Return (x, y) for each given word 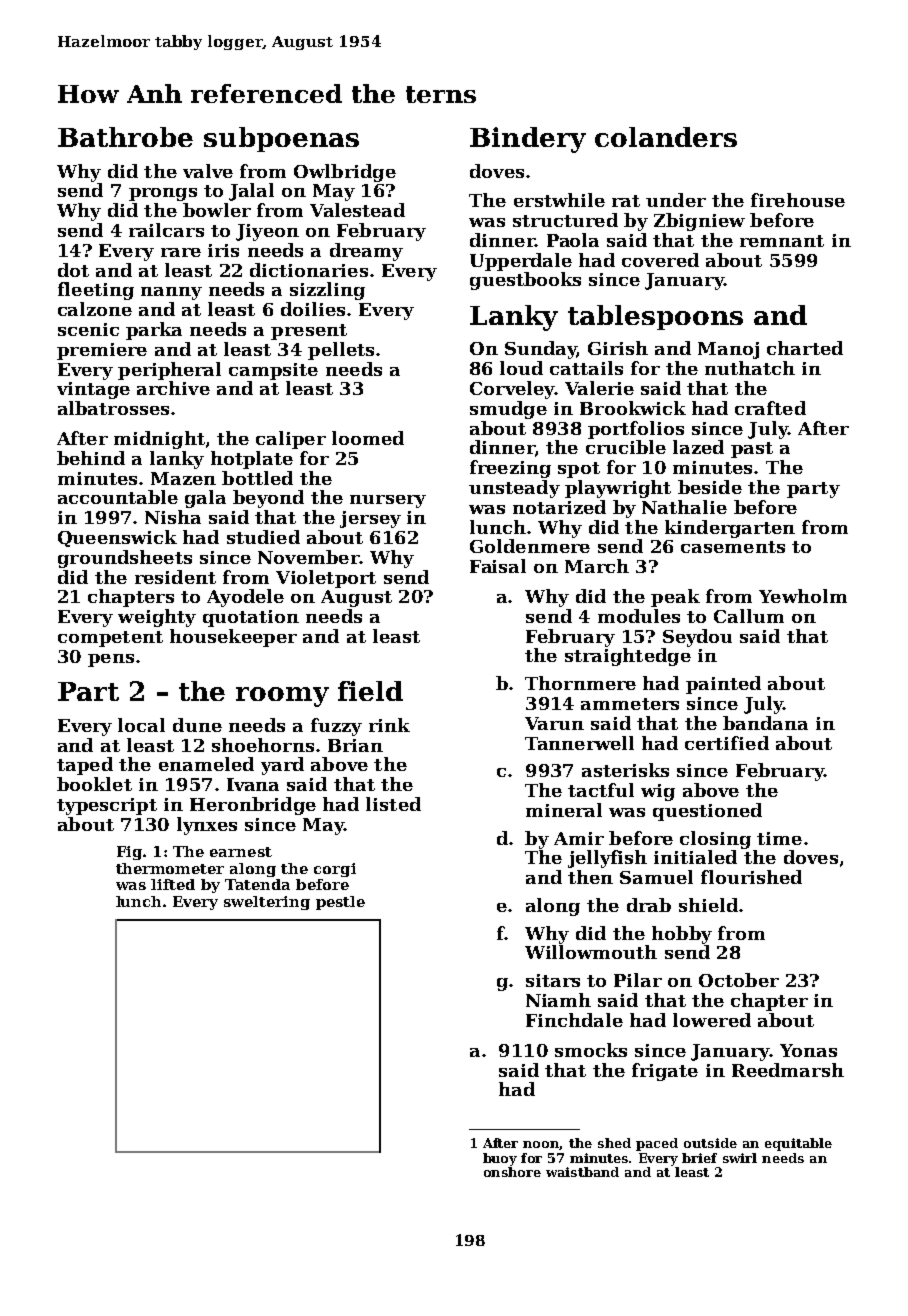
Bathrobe (125, 137)
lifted (173, 884)
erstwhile (559, 200)
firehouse (798, 200)
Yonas (808, 1050)
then (590, 877)
